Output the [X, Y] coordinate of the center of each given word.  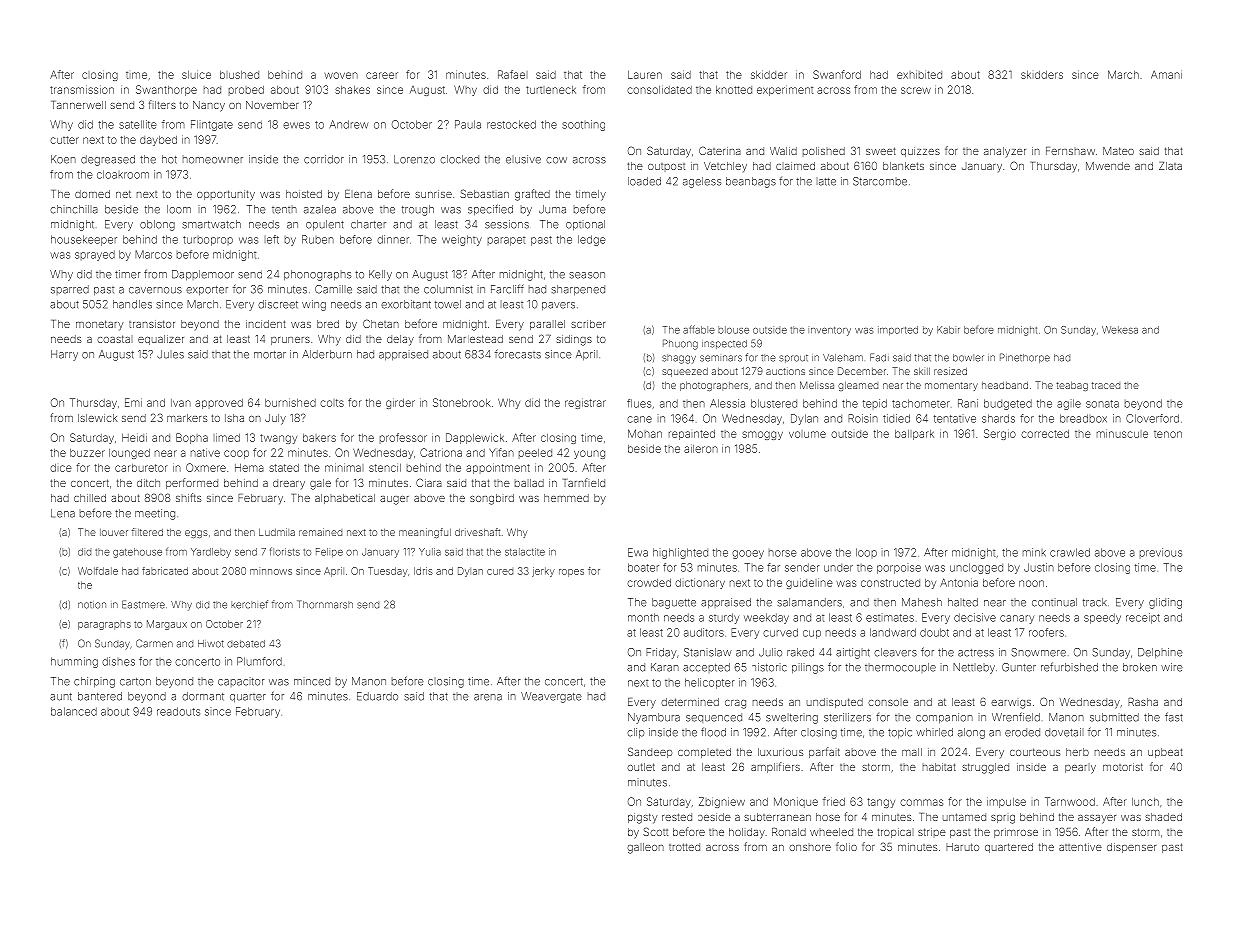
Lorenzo [414, 159]
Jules [170, 354]
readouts [178, 711]
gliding [1165, 603]
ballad [529, 483]
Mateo [1118, 151]
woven [341, 75]
